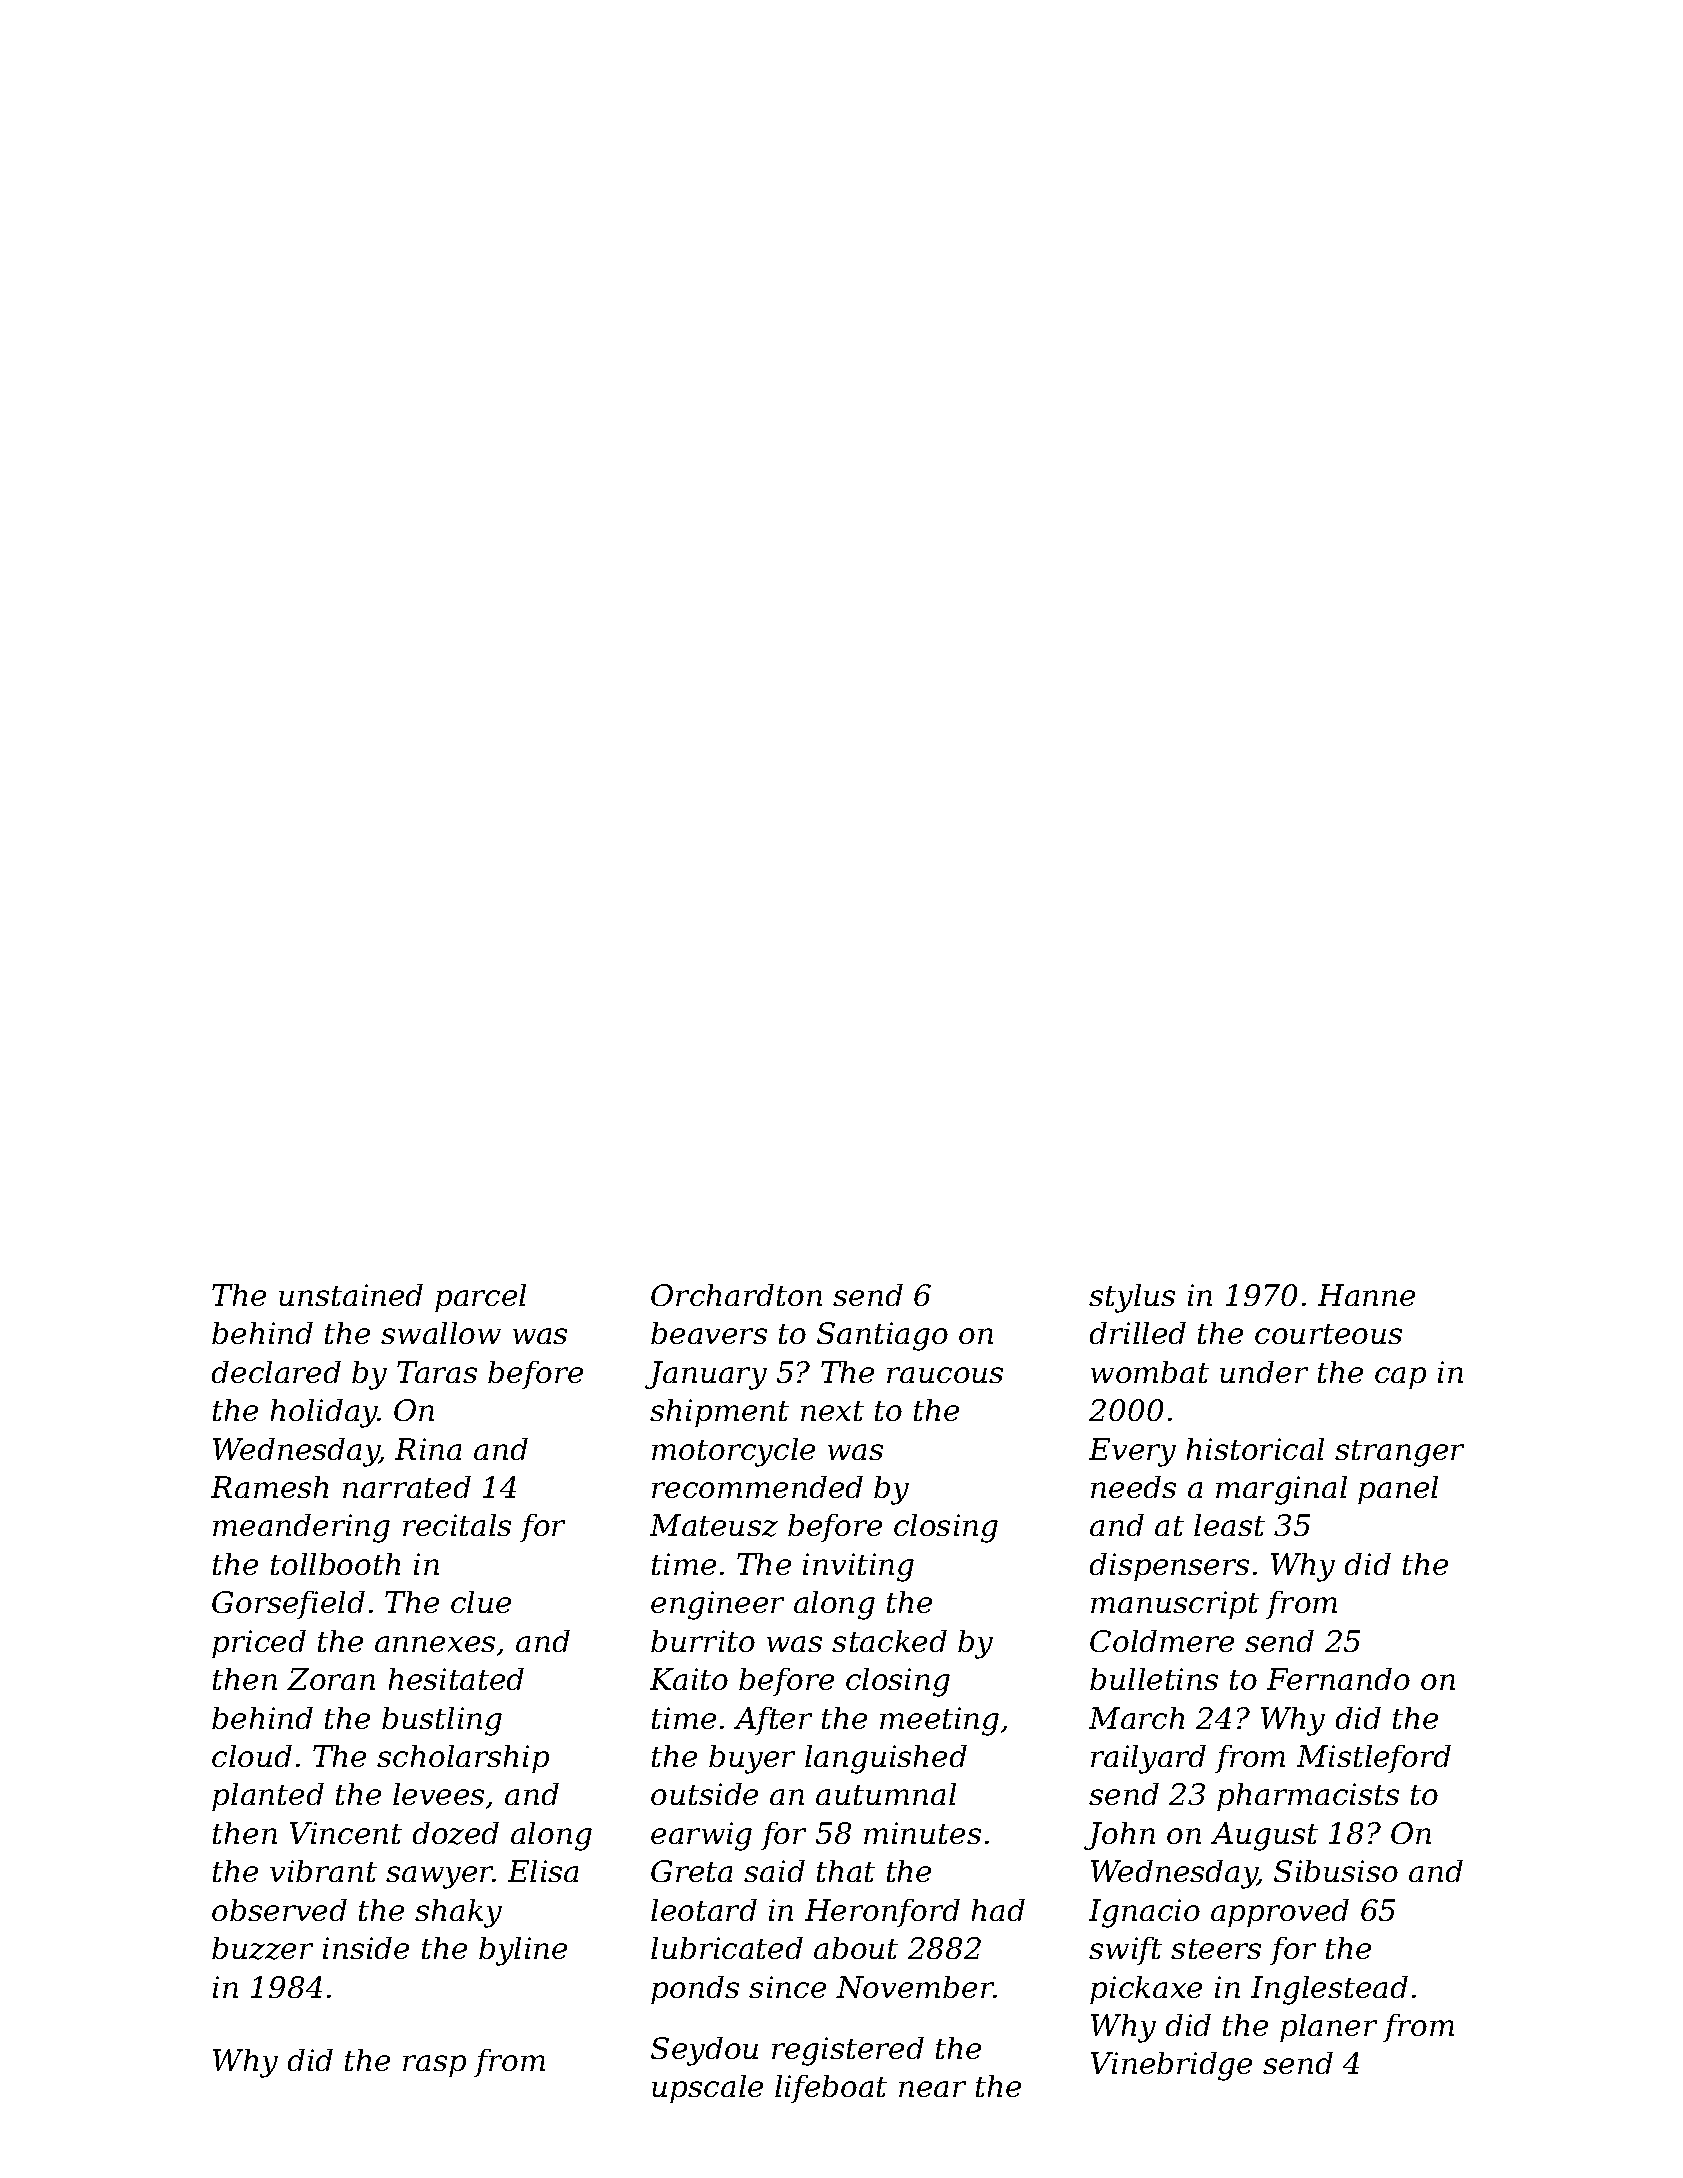 The width and height of the screenshot is (1683, 2178). Describe the element at coordinates (276, 1372) in the screenshot. I see `declared` at that location.
